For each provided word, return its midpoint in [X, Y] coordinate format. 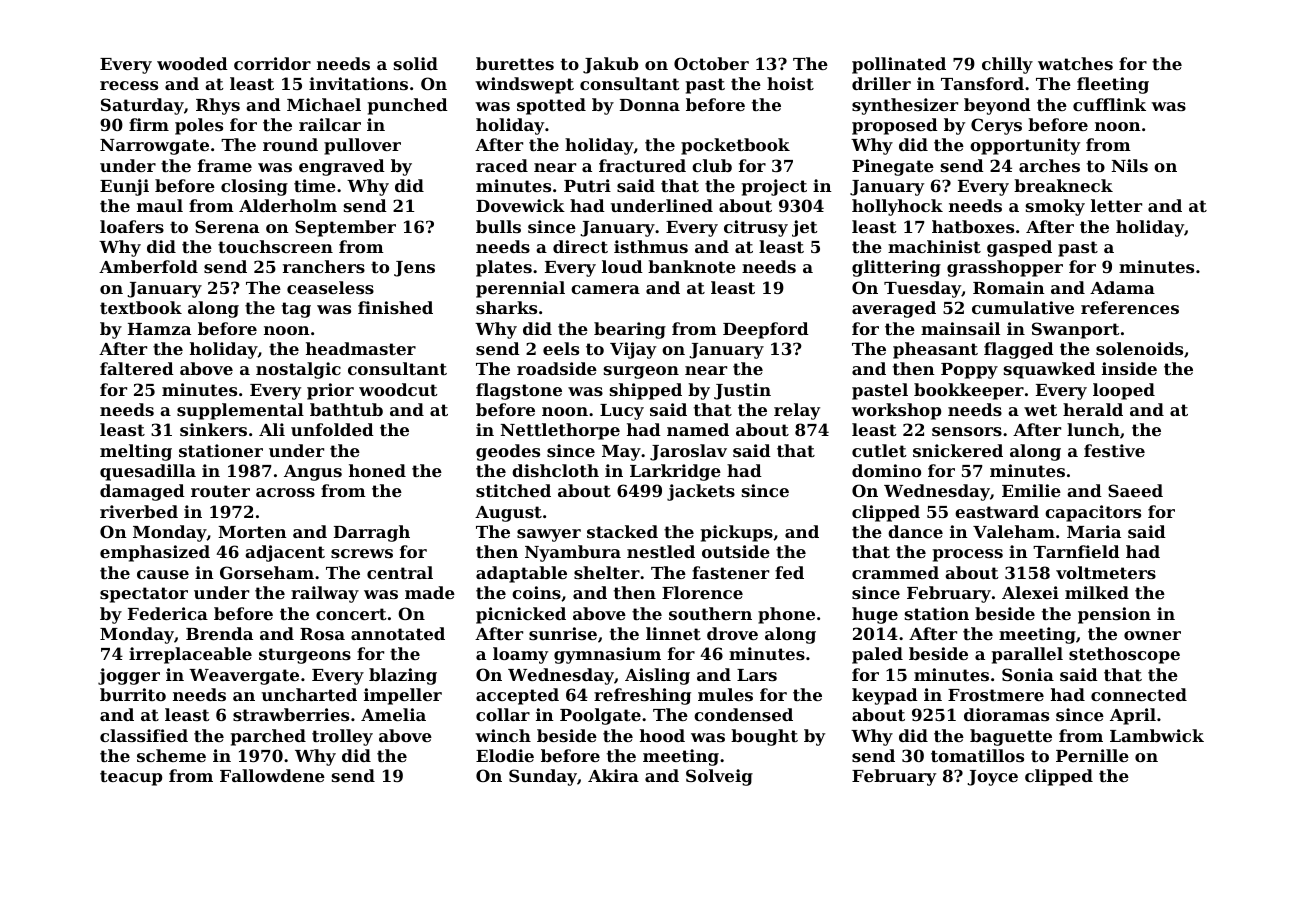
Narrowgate [154, 147]
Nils [1129, 165]
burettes [515, 63]
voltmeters [1106, 572]
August [508, 514]
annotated [398, 633]
